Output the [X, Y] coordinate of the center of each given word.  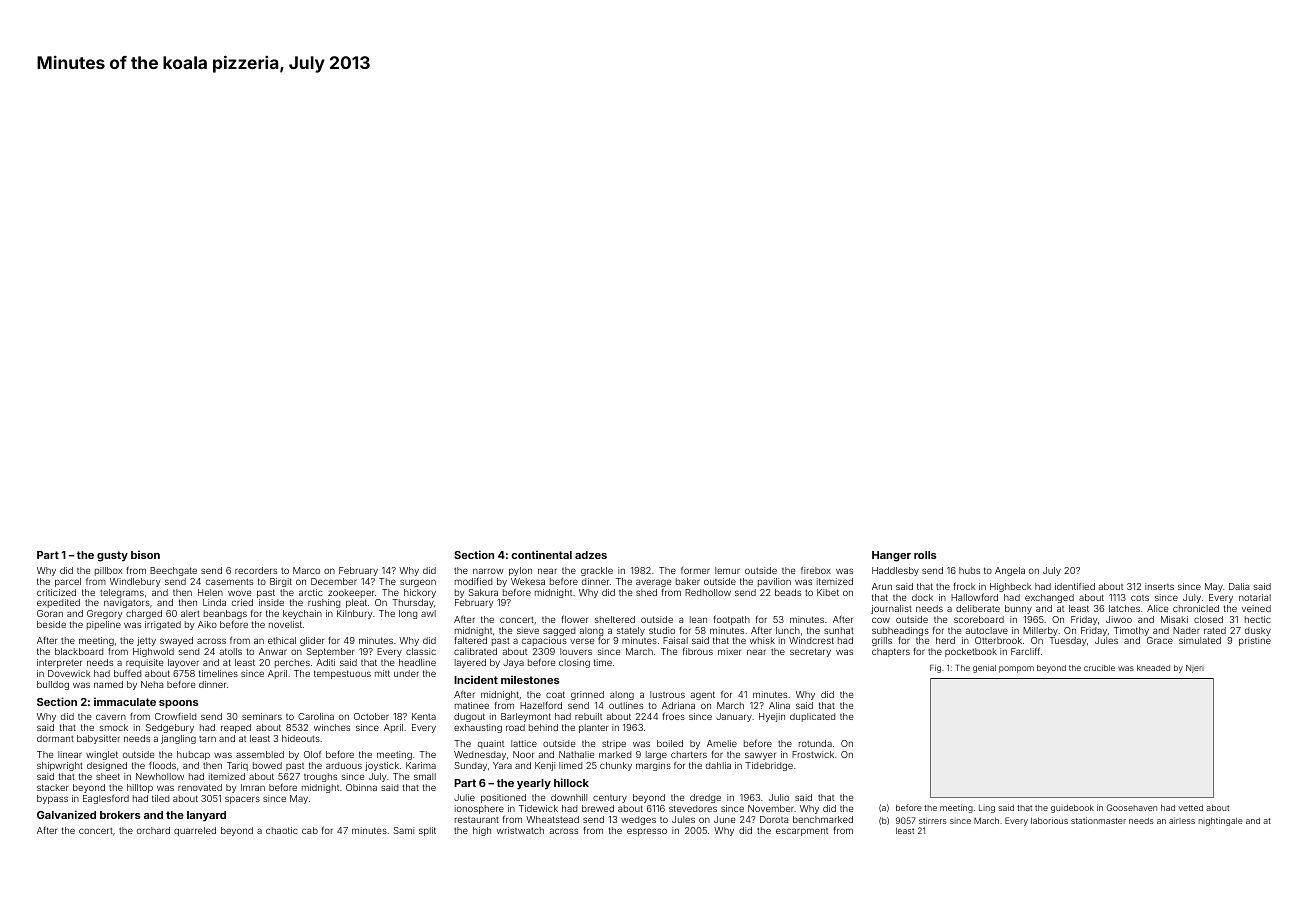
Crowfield [175, 716]
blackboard [79, 651]
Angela [1010, 571]
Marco [306, 570]
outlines [626, 705]
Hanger [891, 556]
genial [984, 669]
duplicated [812, 717]
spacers [242, 800]
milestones [530, 679]
